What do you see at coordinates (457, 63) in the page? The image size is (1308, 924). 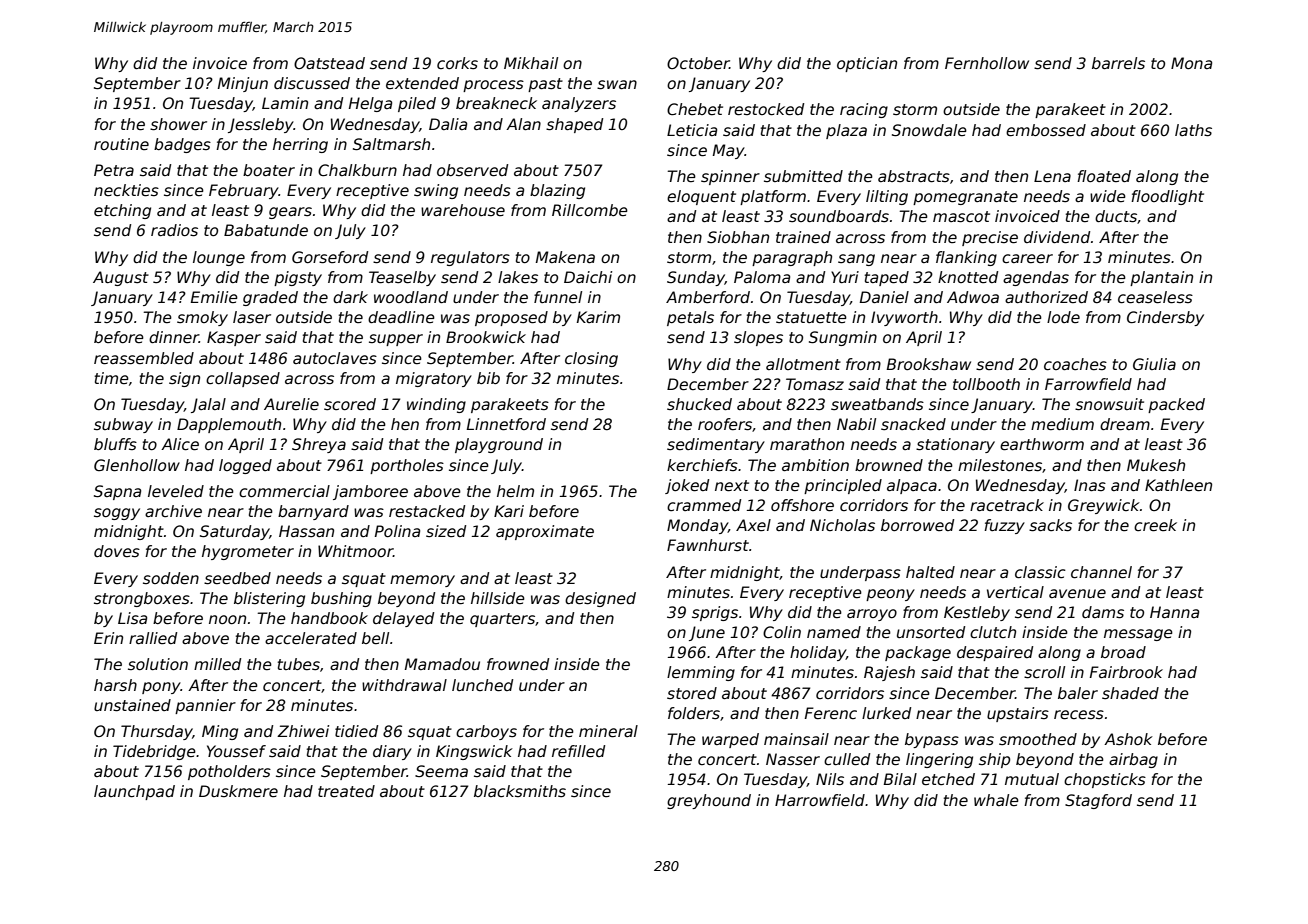 I see `corks` at bounding box center [457, 63].
